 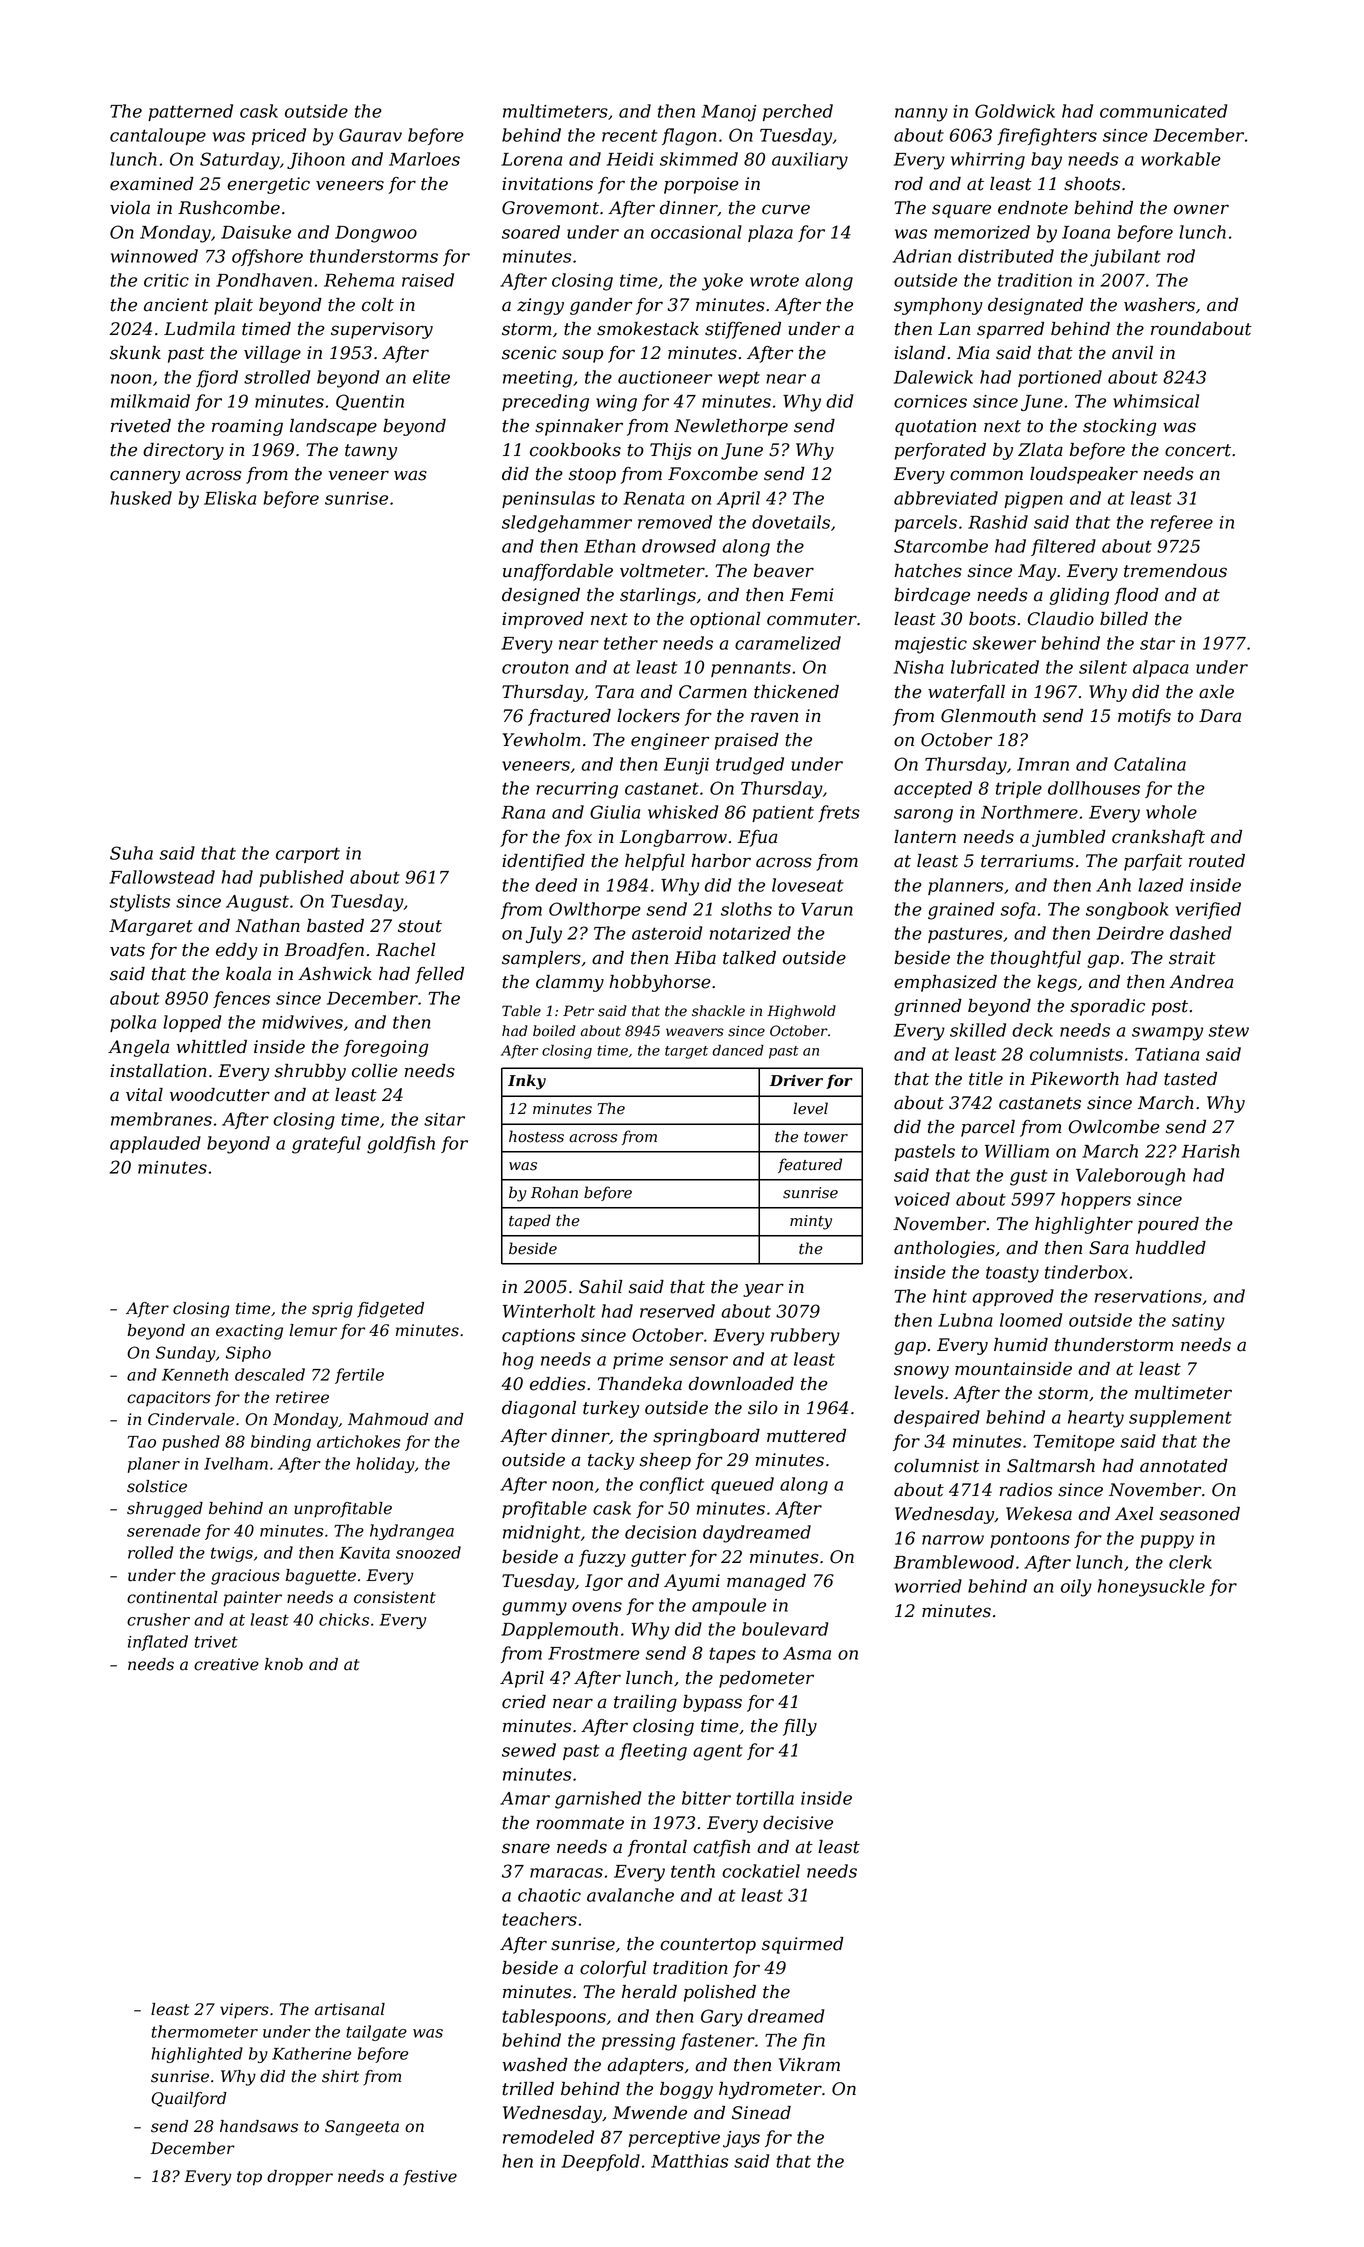 What do you see at coordinates (1160, 885) in the image?
I see `lazed` at bounding box center [1160, 885].
